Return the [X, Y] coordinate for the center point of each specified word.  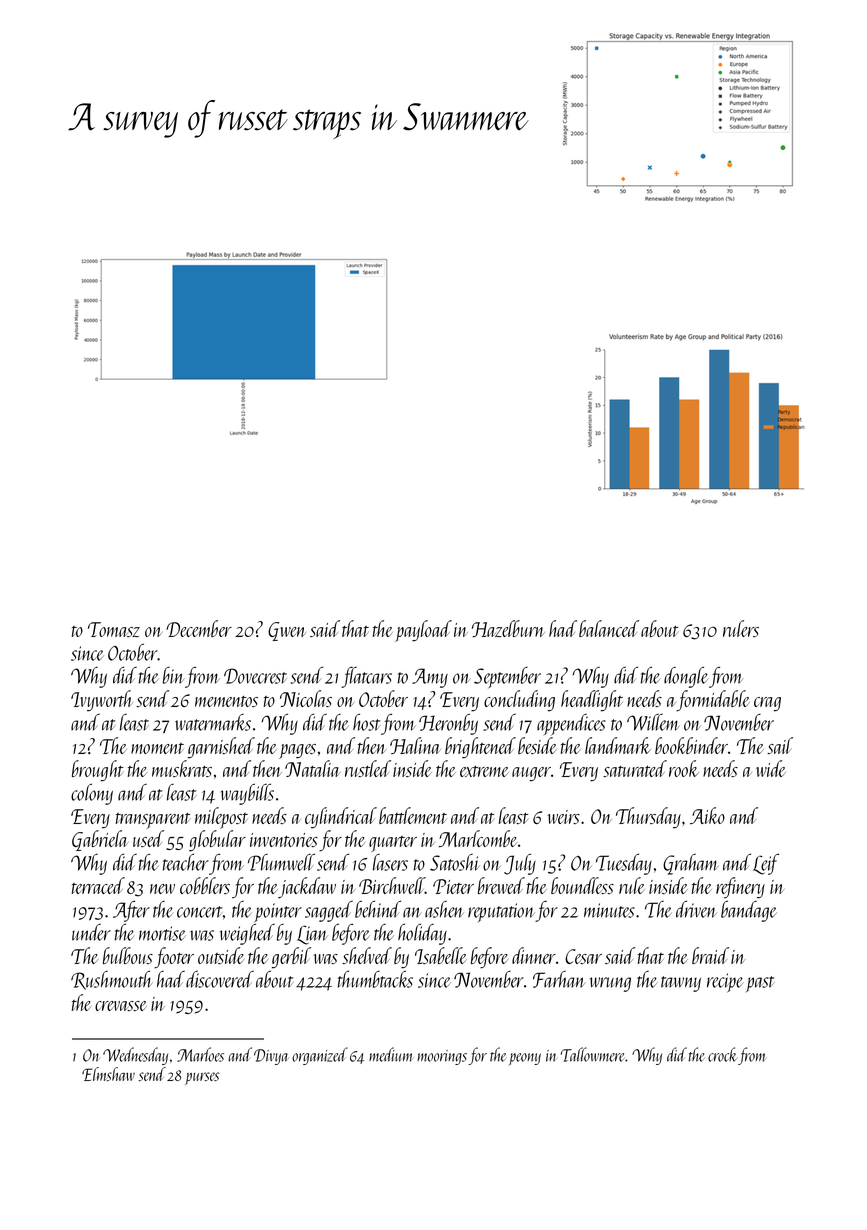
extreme [484, 771]
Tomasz [114, 630]
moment [157, 748]
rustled [368, 768]
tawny [681, 984]
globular [217, 841]
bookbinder [691, 745]
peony [525, 1059]
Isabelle [441, 955]
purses [202, 1078]
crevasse [121, 1006]
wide [771, 768]
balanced [609, 628]
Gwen [287, 631]
